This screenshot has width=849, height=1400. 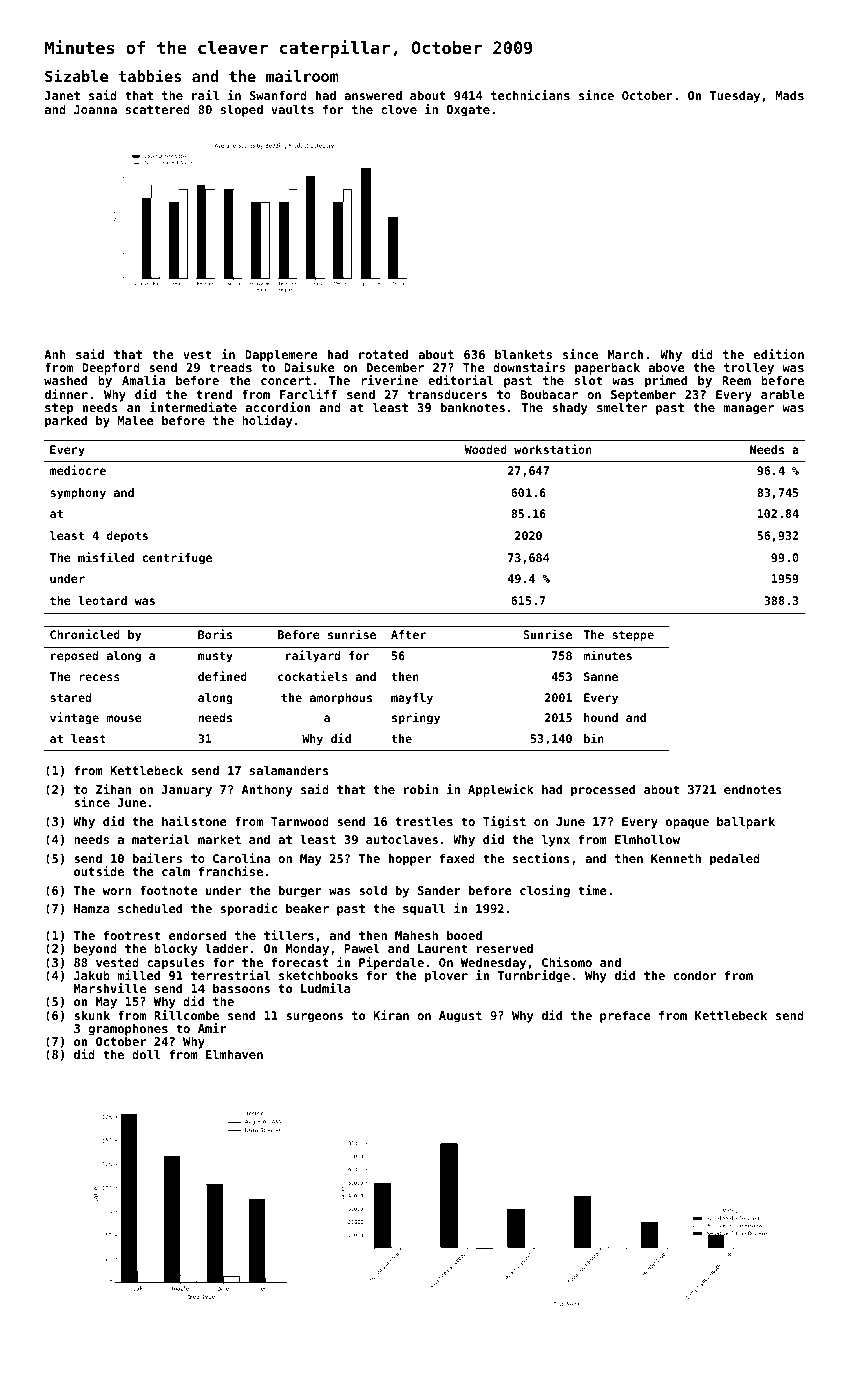 I want to click on condor, so click(x=695, y=975).
